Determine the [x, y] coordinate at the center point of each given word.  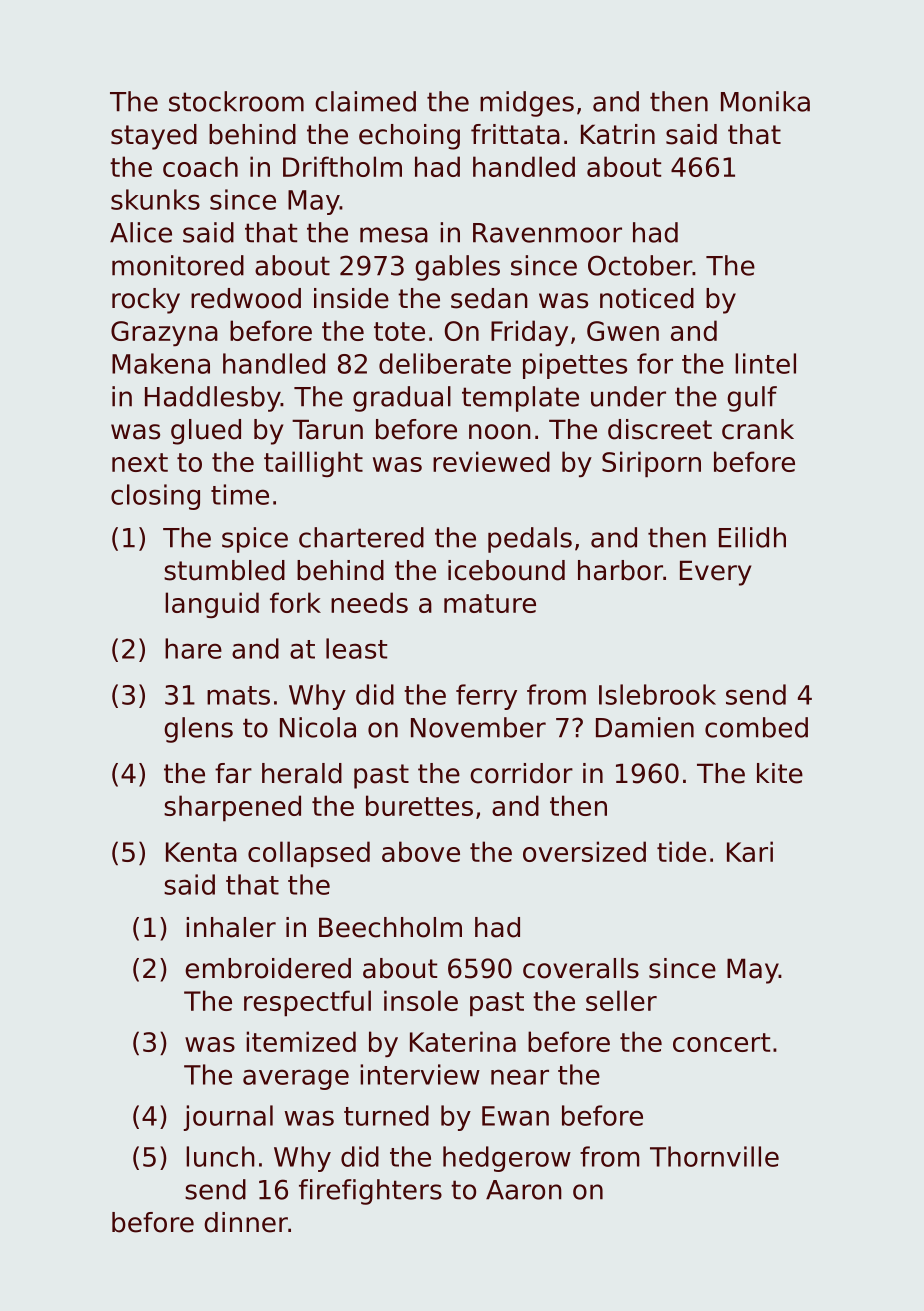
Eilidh [752, 537]
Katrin [618, 134]
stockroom [236, 101]
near [520, 1077]
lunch [220, 1156]
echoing [409, 137]
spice [255, 540]
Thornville [714, 1156]
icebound [506, 570]
